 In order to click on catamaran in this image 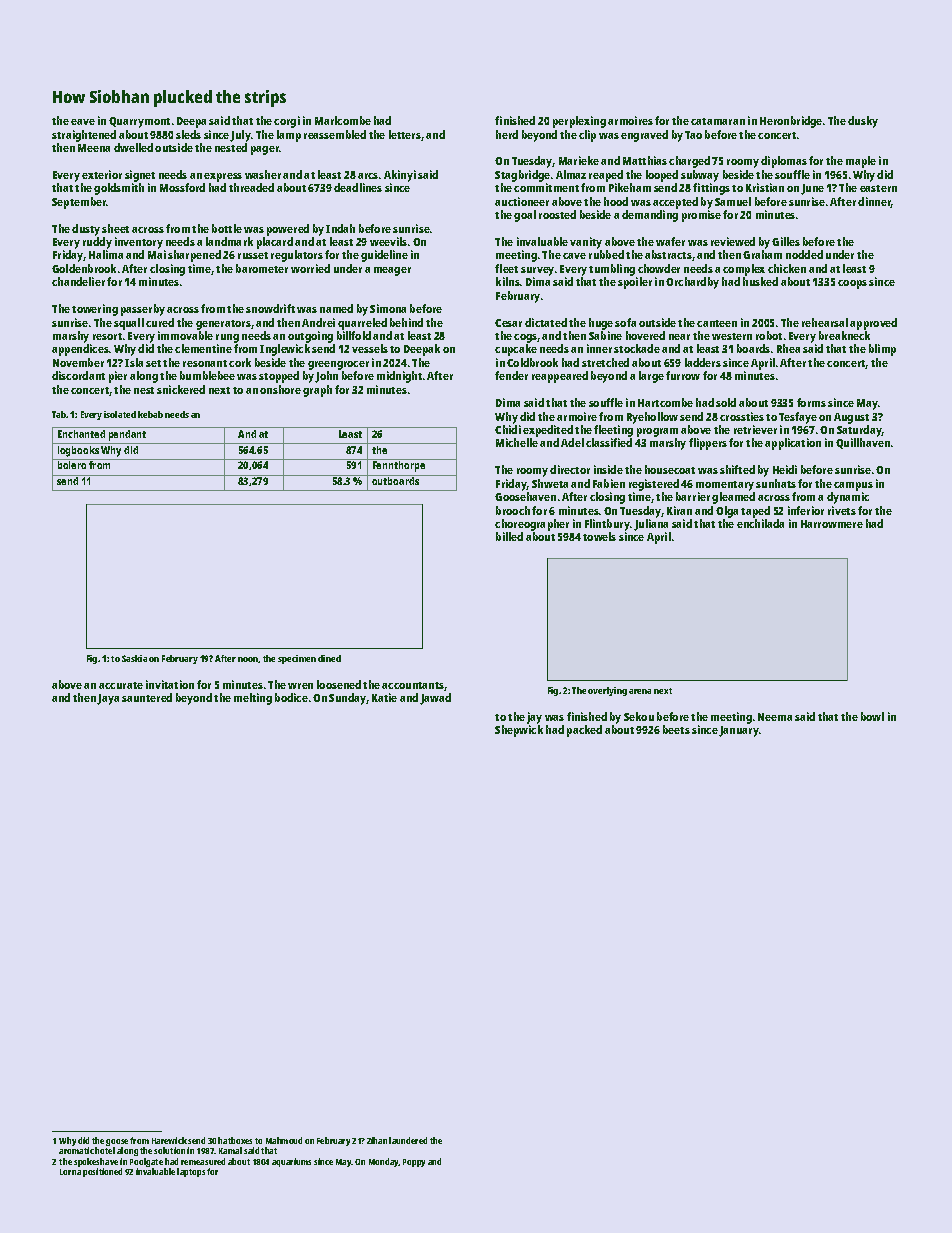, I will do `click(718, 121)`.
